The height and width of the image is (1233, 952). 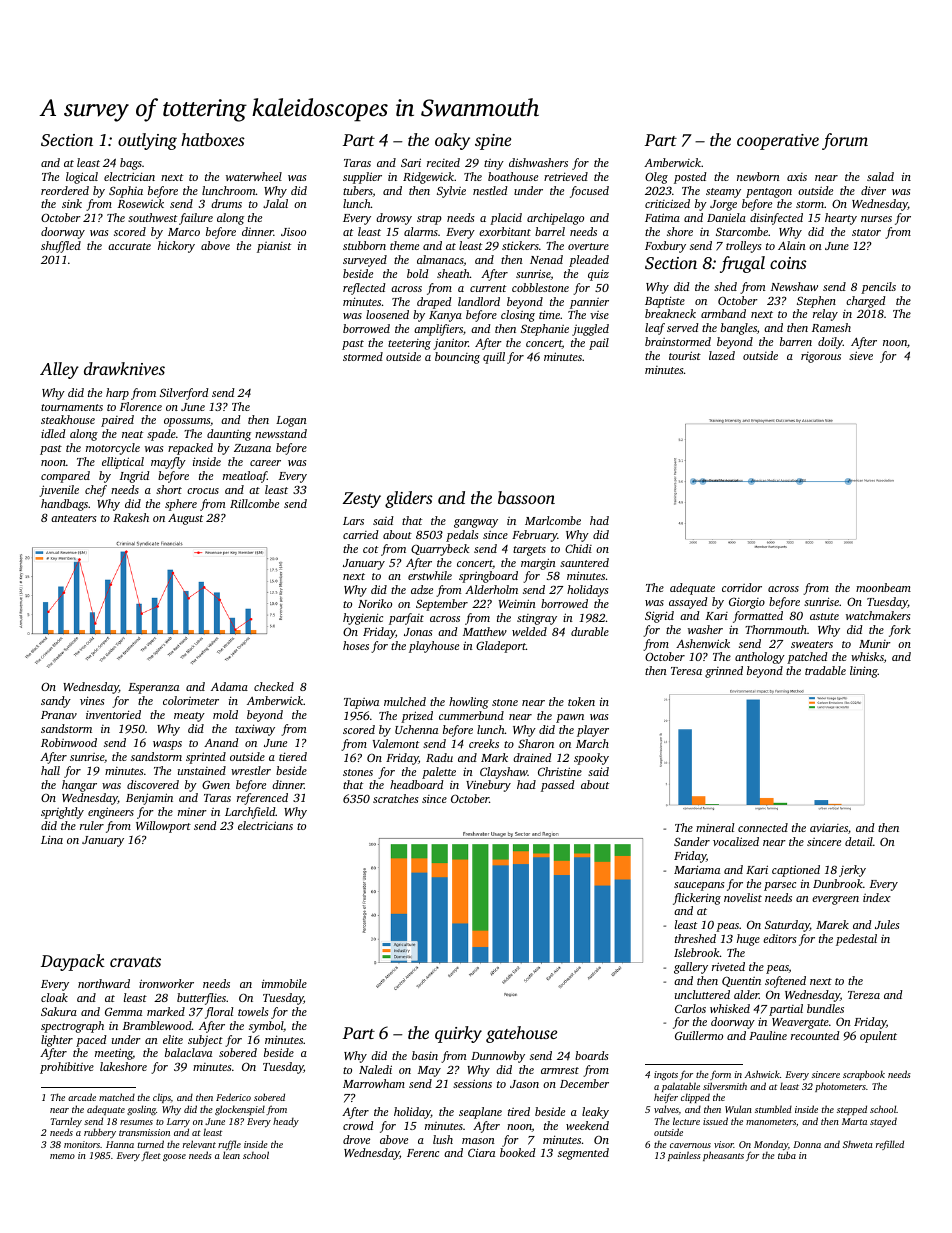 What do you see at coordinates (73, 962) in the image?
I see `Daypack` at bounding box center [73, 962].
